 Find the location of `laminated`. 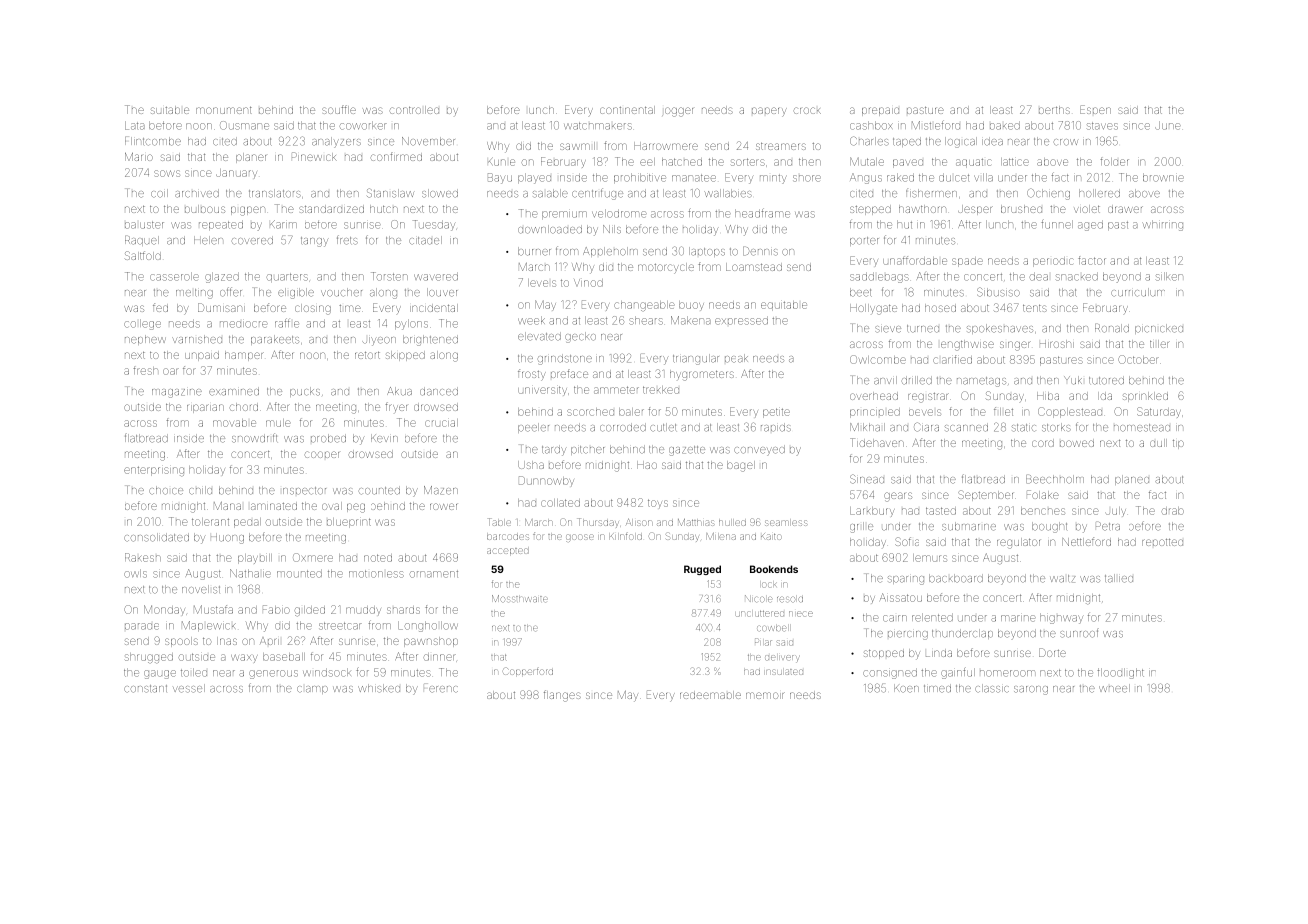

laminated is located at coordinates (274, 506).
